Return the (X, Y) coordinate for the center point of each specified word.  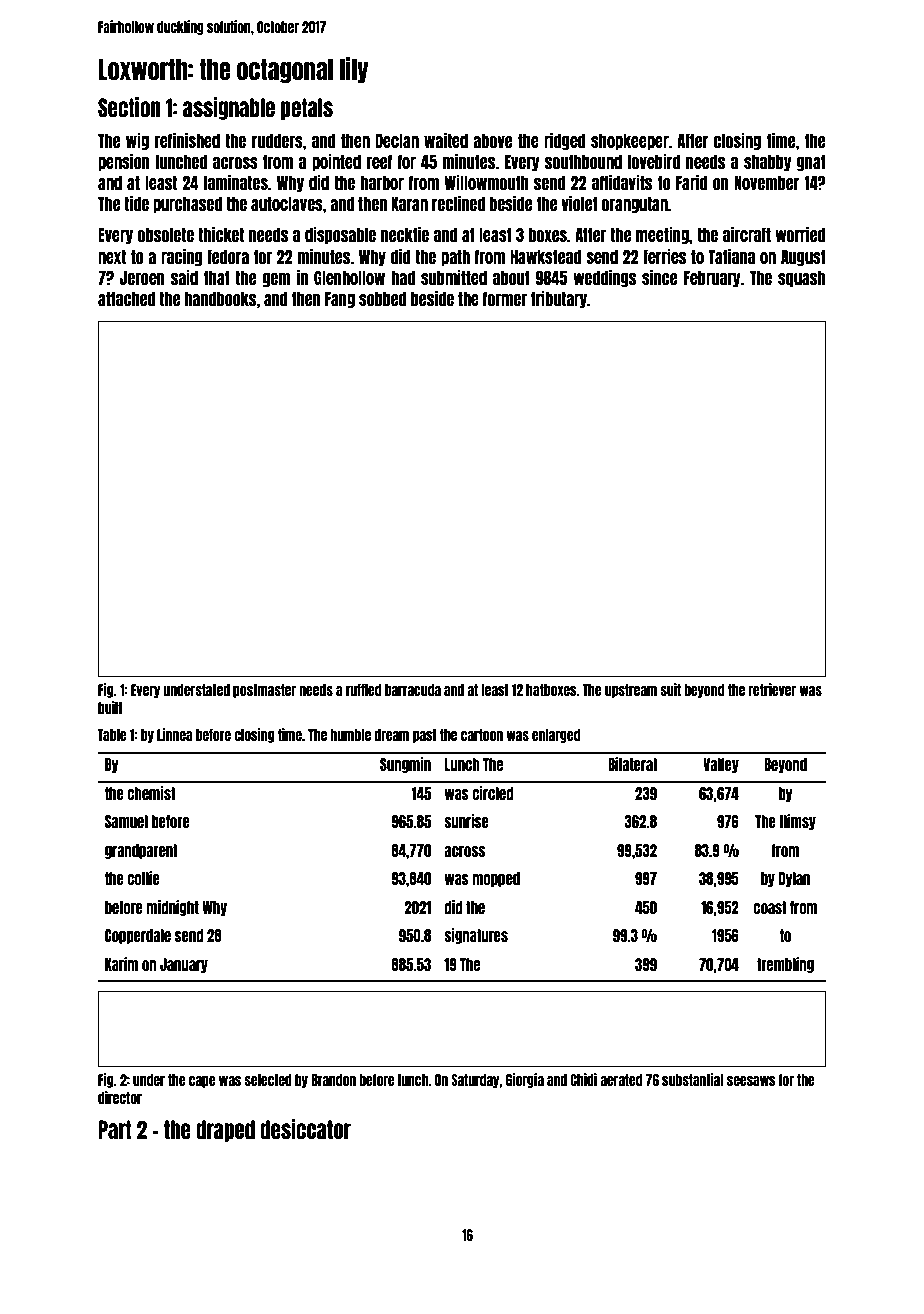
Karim (121, 964)
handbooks (221, 299)
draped (225, 1131)
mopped (496, 879)
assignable (229, 108)
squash (801, 279)
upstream (631, 691)
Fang (340, 300)
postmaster (264, 691)
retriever (772, 689)
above (492, 141)
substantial (693, 1079)
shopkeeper (630, 142)
